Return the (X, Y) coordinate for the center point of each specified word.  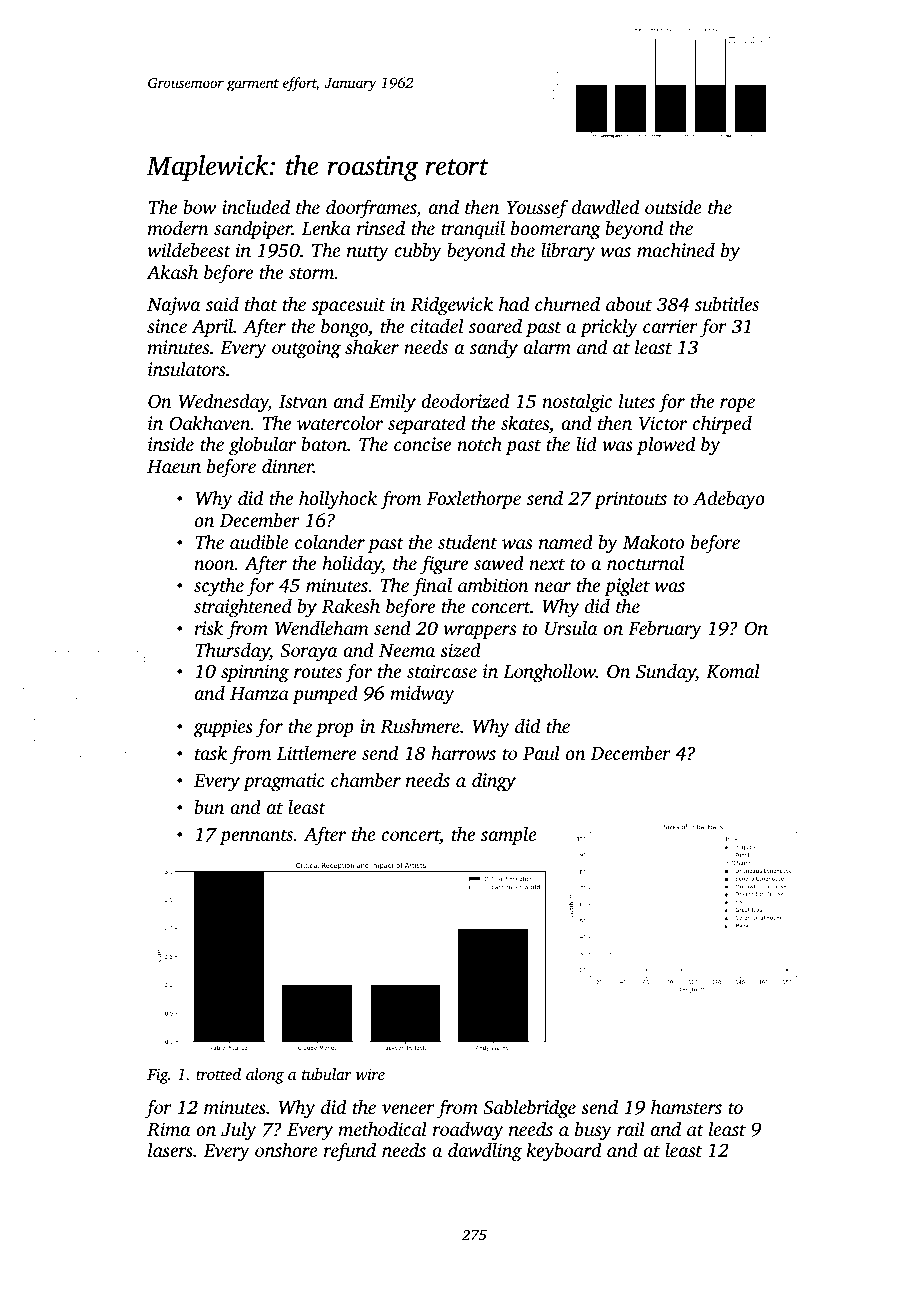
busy (593, 1131)
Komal (733, 671)
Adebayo (729, 500)
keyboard (564, 1152)
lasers (170, 1149)
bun (209, 806)
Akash (172, 271)
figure (444, 565)
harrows (463, 752)
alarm (547, 346)
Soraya (308, 652)
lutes (637, 400)
